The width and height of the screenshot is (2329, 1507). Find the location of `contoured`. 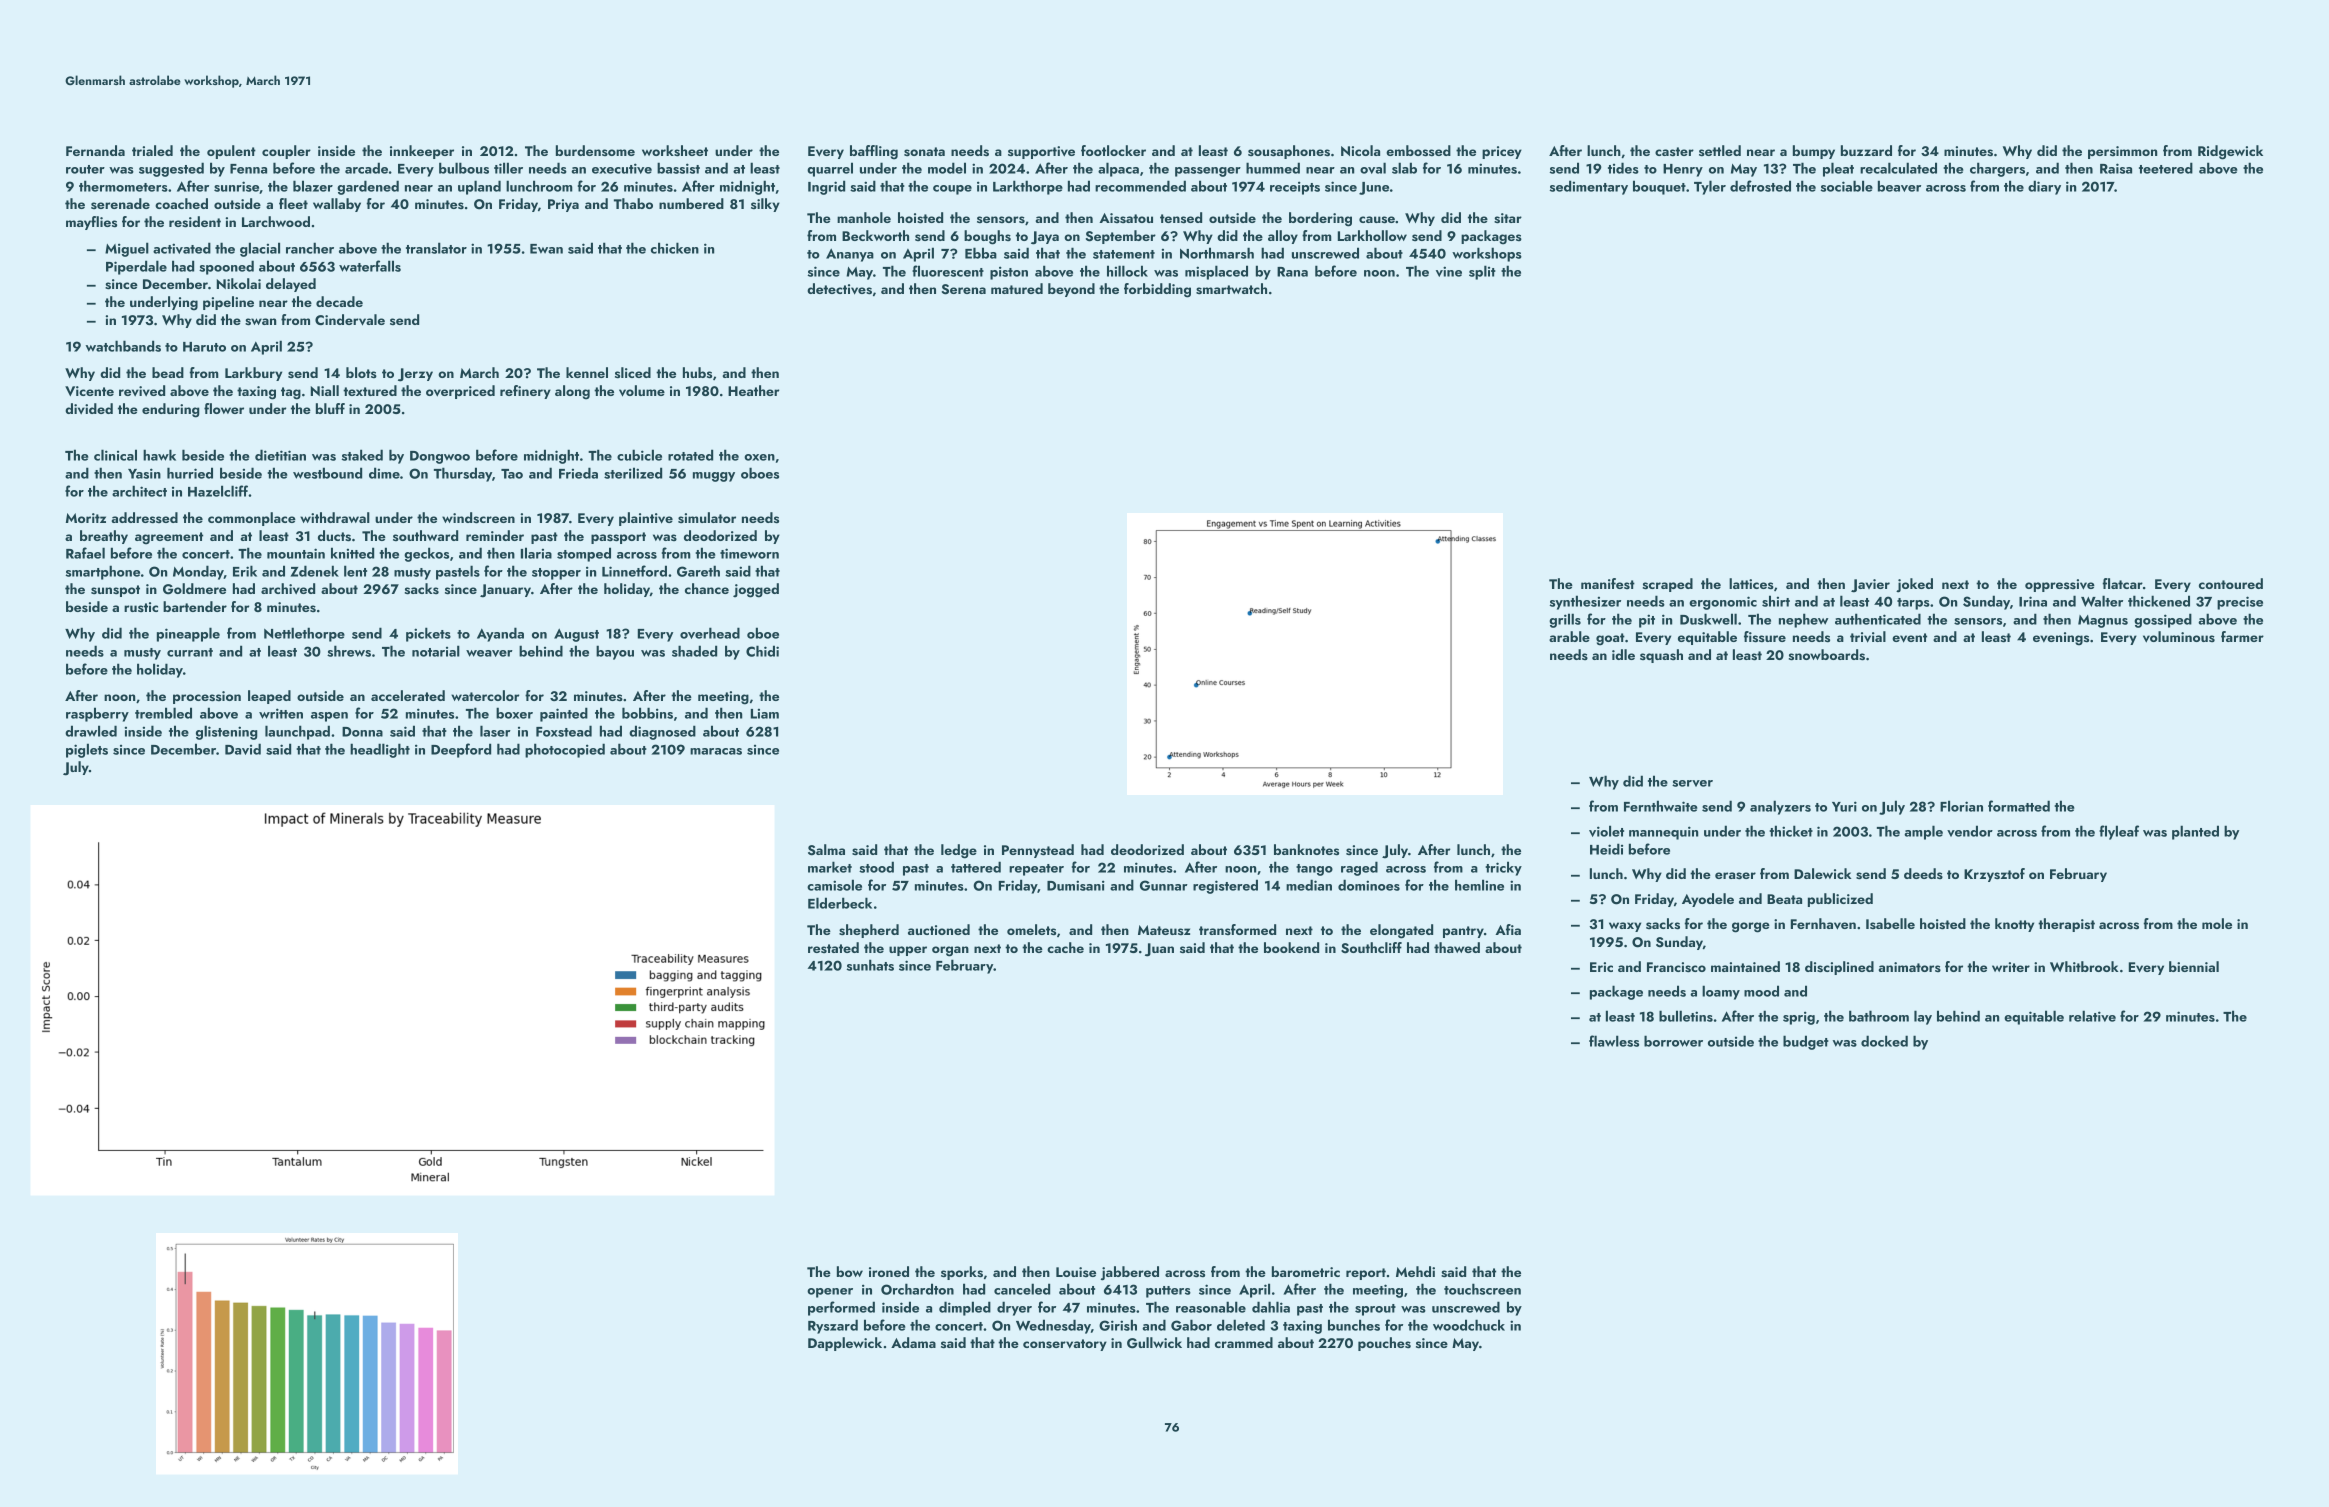

contoured is located at coordinates (2231, 583).
